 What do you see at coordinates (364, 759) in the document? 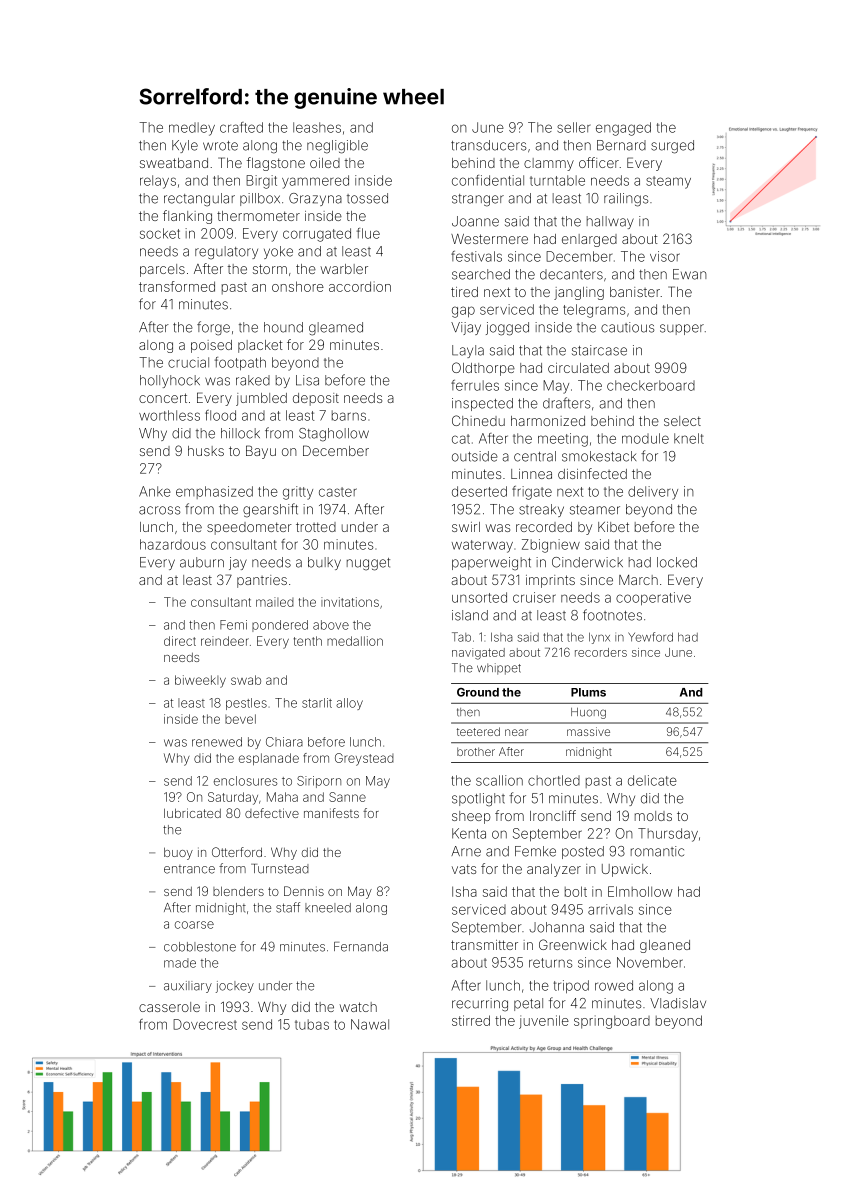
I see `Greystead` at bounding box center [364, 759].
